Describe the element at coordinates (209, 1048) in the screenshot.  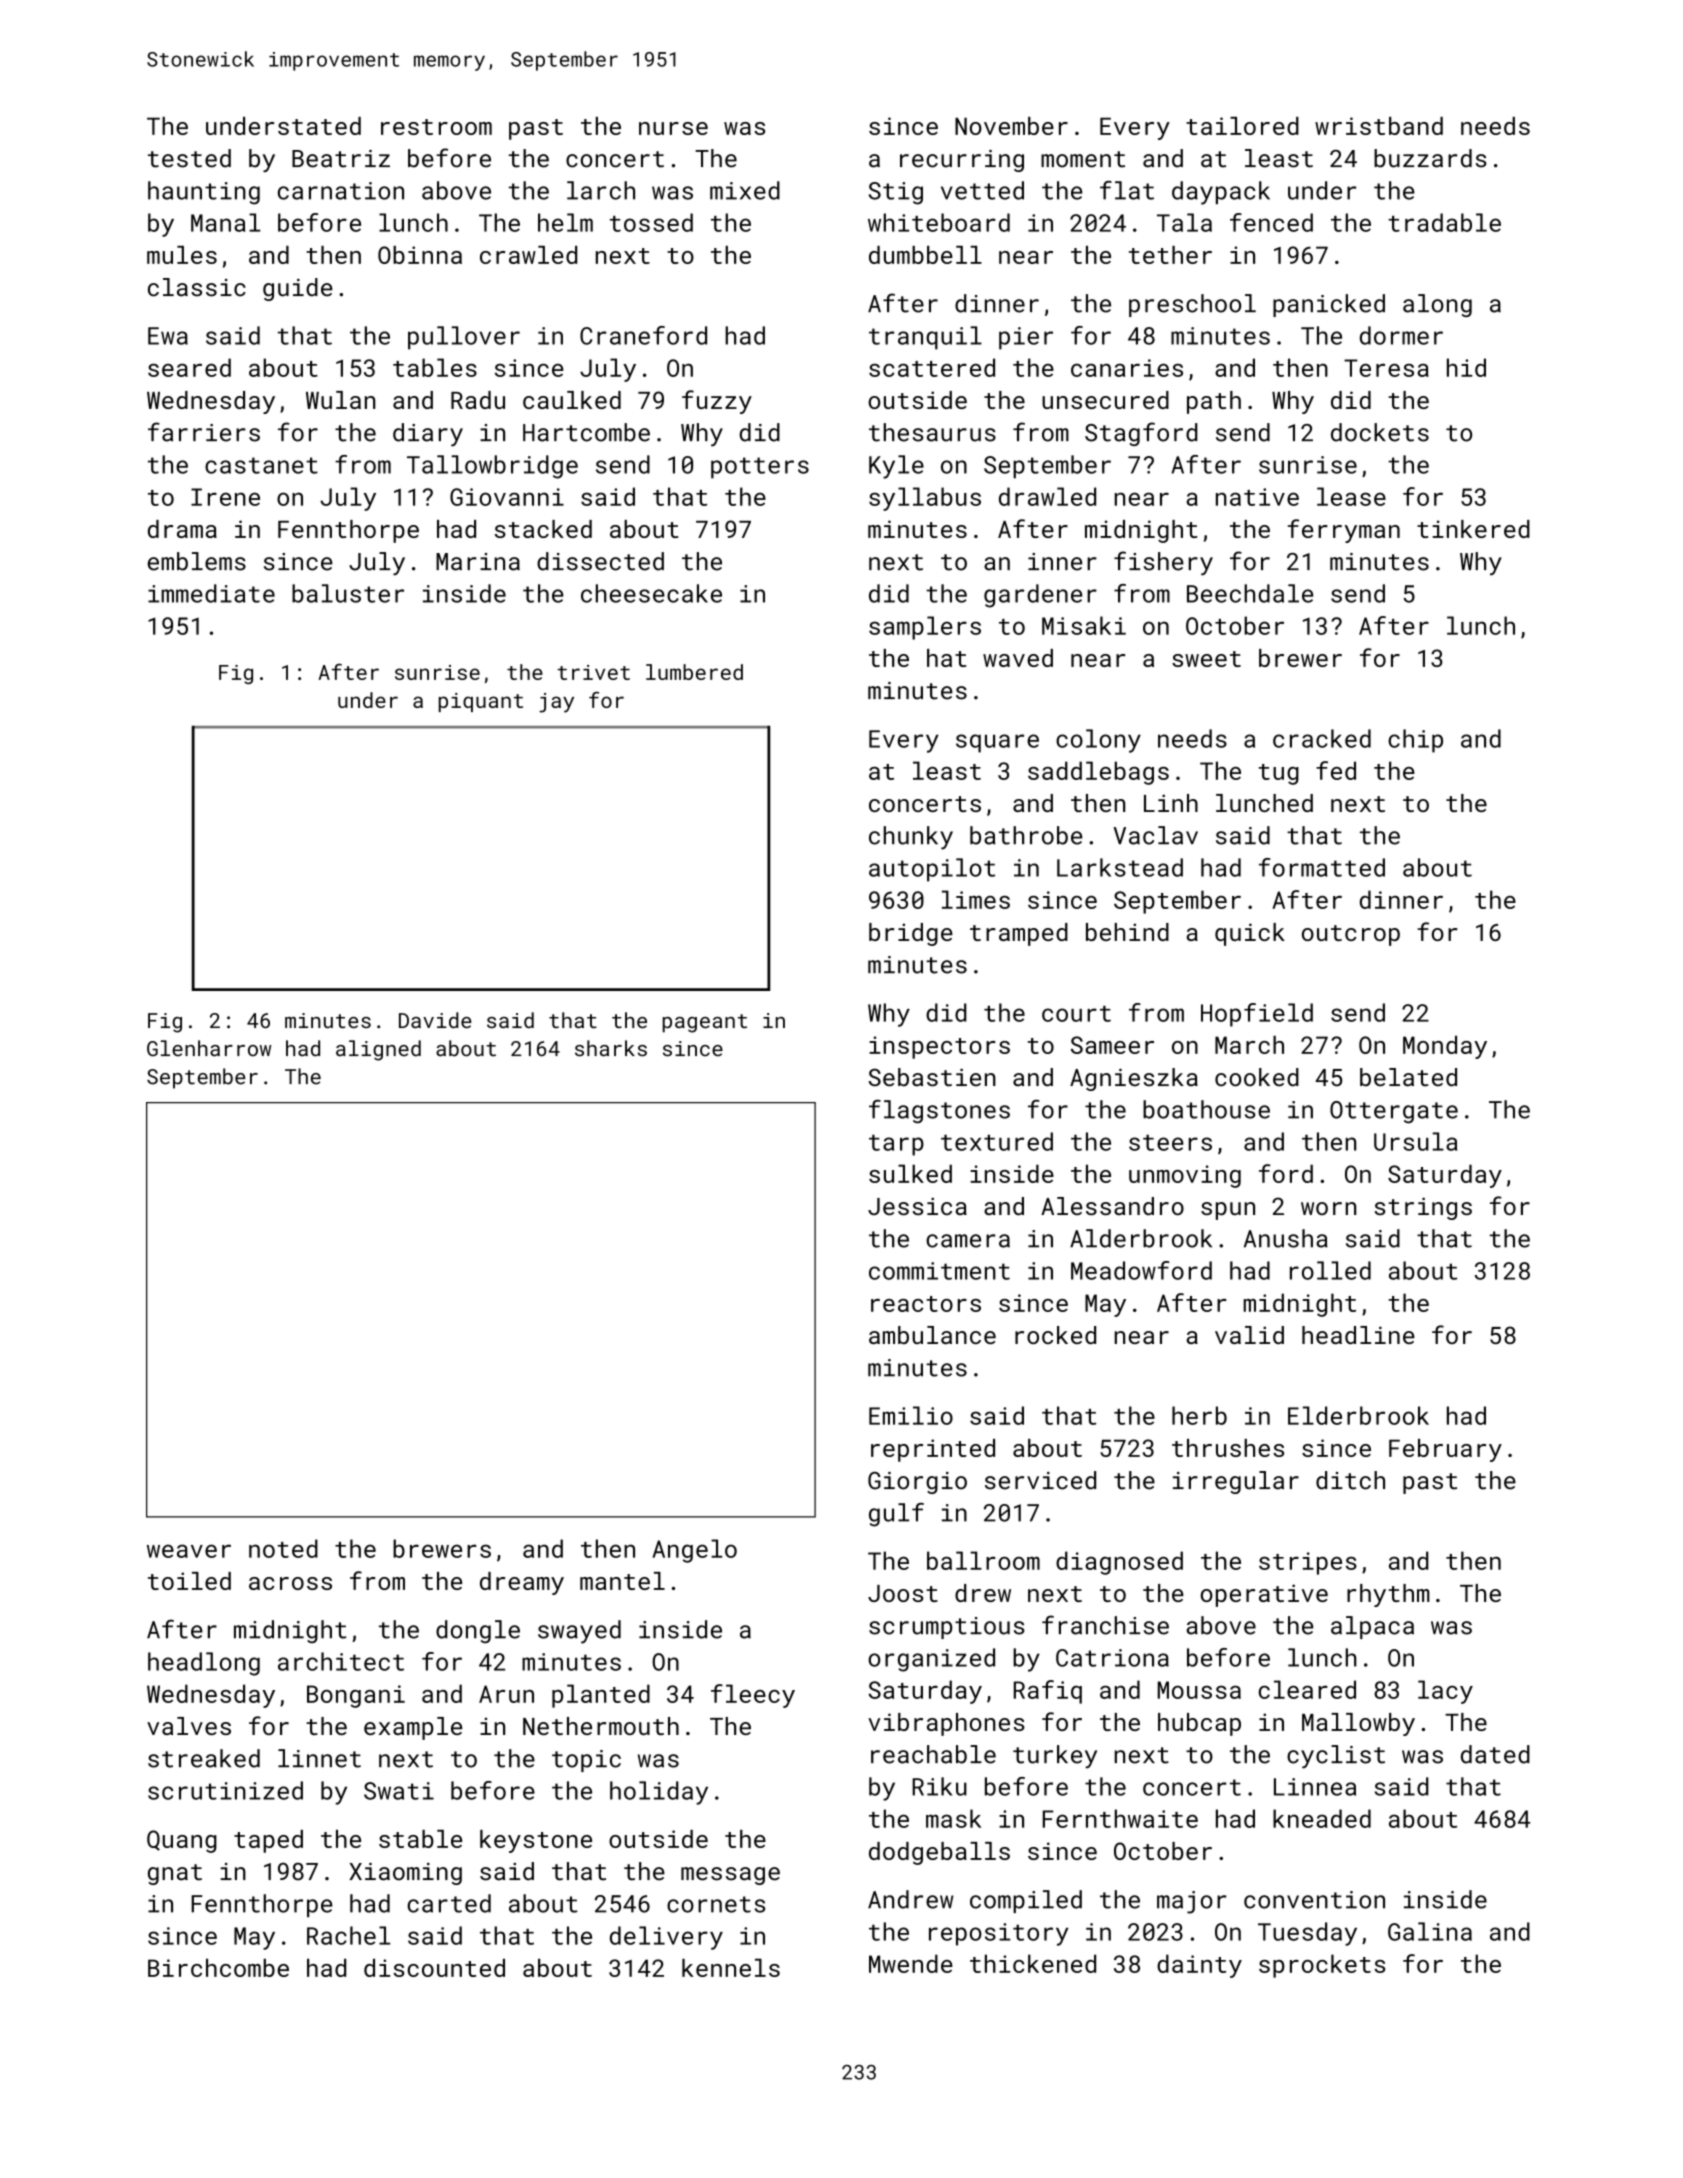
I see `Glenharrow` at that location.
